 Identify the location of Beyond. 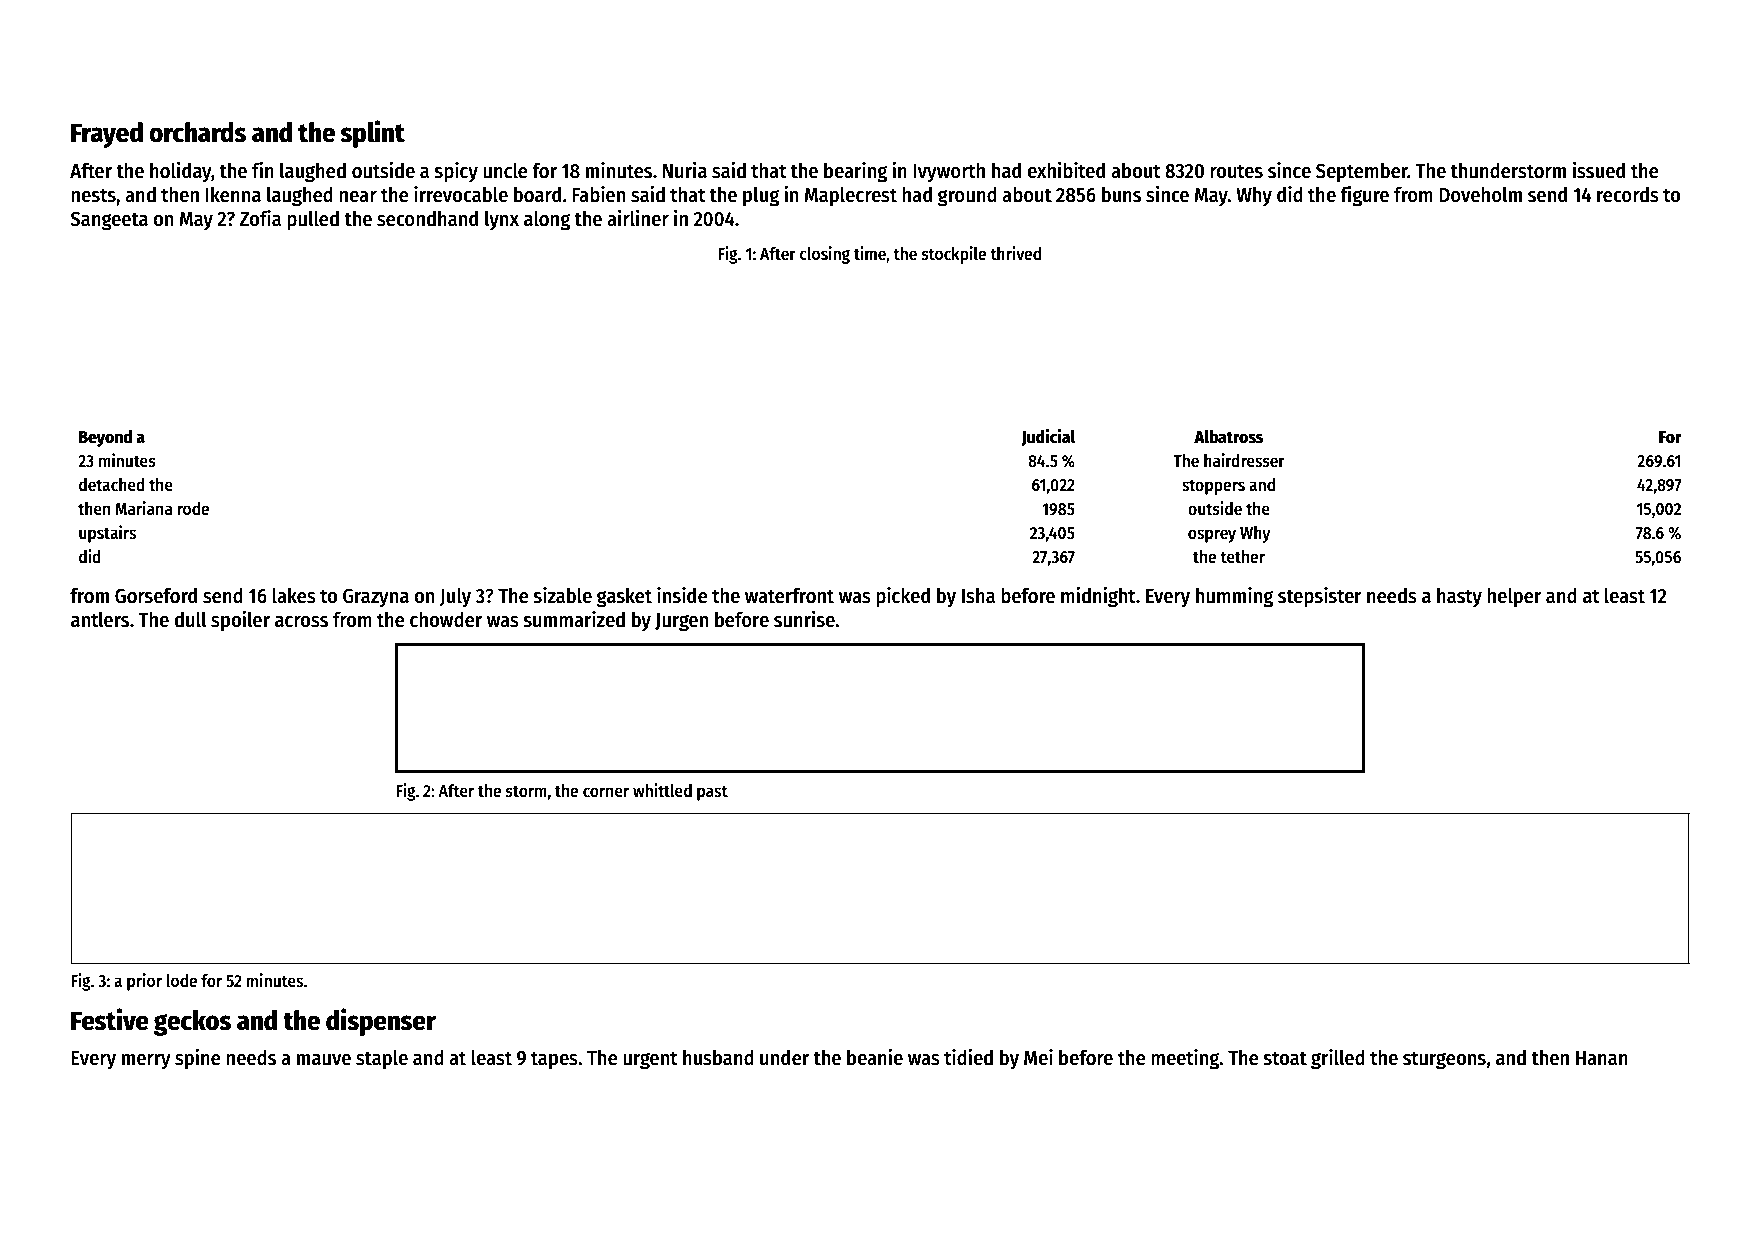
(105, 438).
